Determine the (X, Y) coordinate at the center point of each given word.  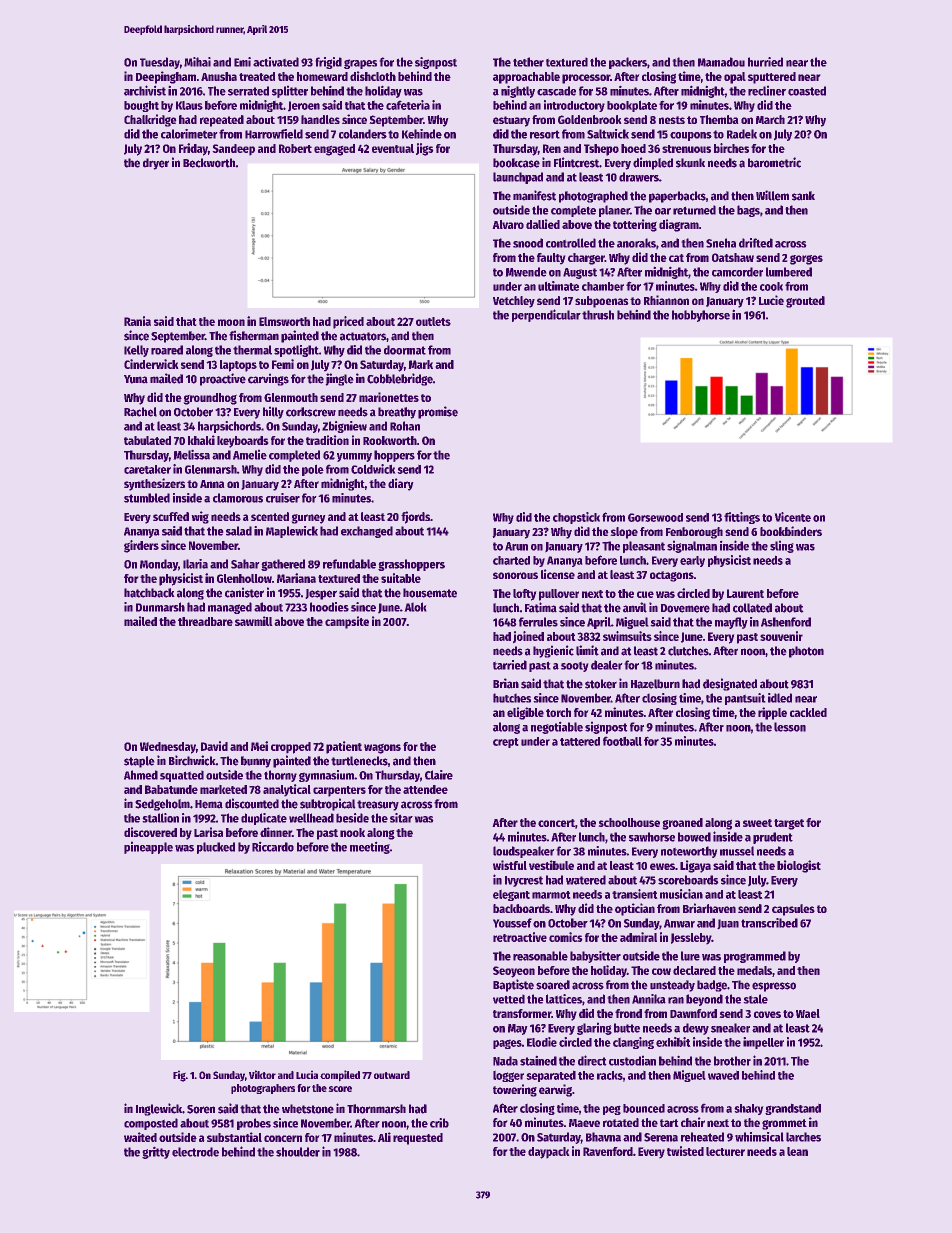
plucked (216, 848)
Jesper (321, 594)
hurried (765, 62)
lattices (564, 999)
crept (505, 743)
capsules (793, 910)
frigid (329, 63)
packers (628, 63)
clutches (688, 651)
